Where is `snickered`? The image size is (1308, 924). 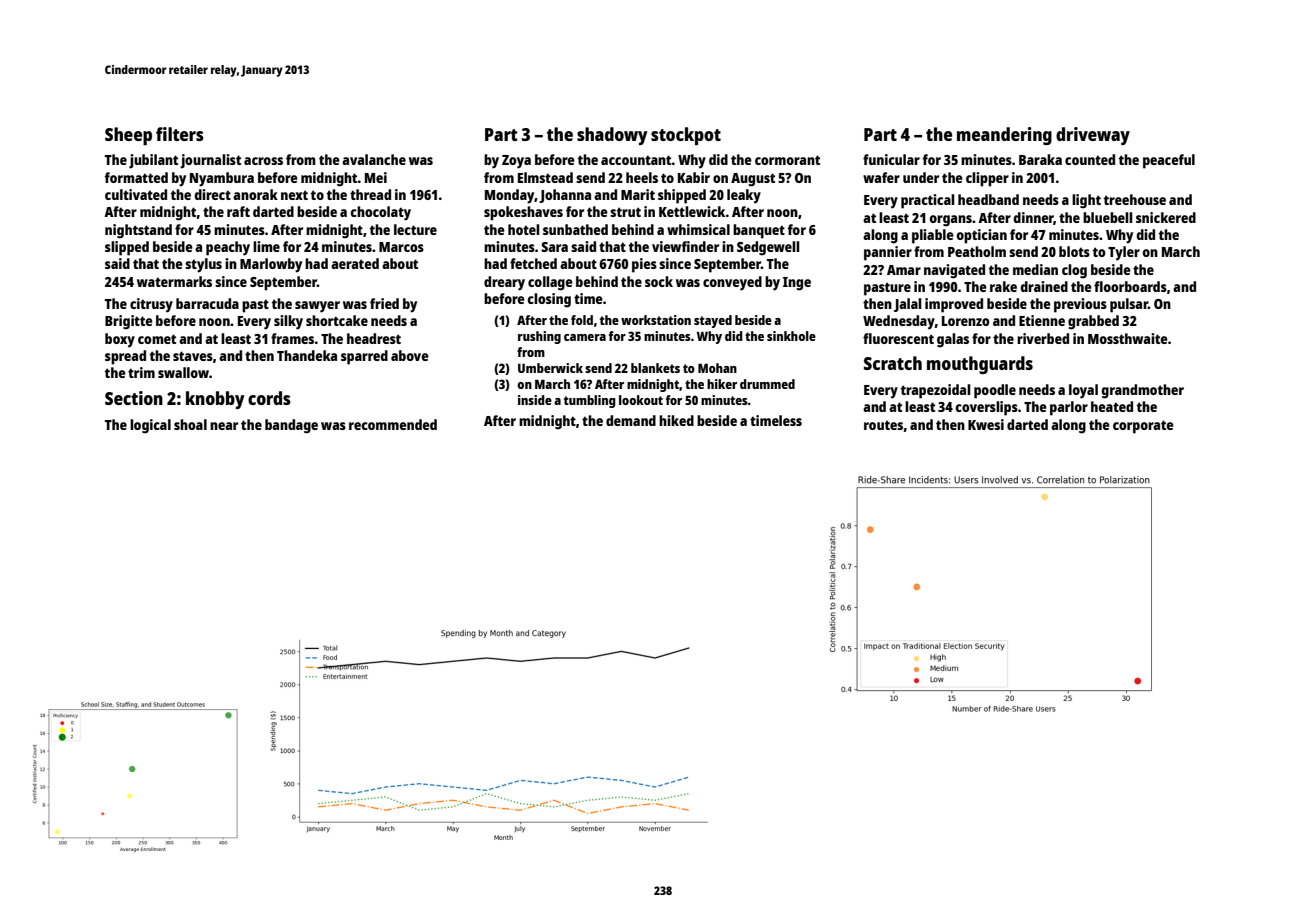
snickered is located at coordinates (1166, 217).
